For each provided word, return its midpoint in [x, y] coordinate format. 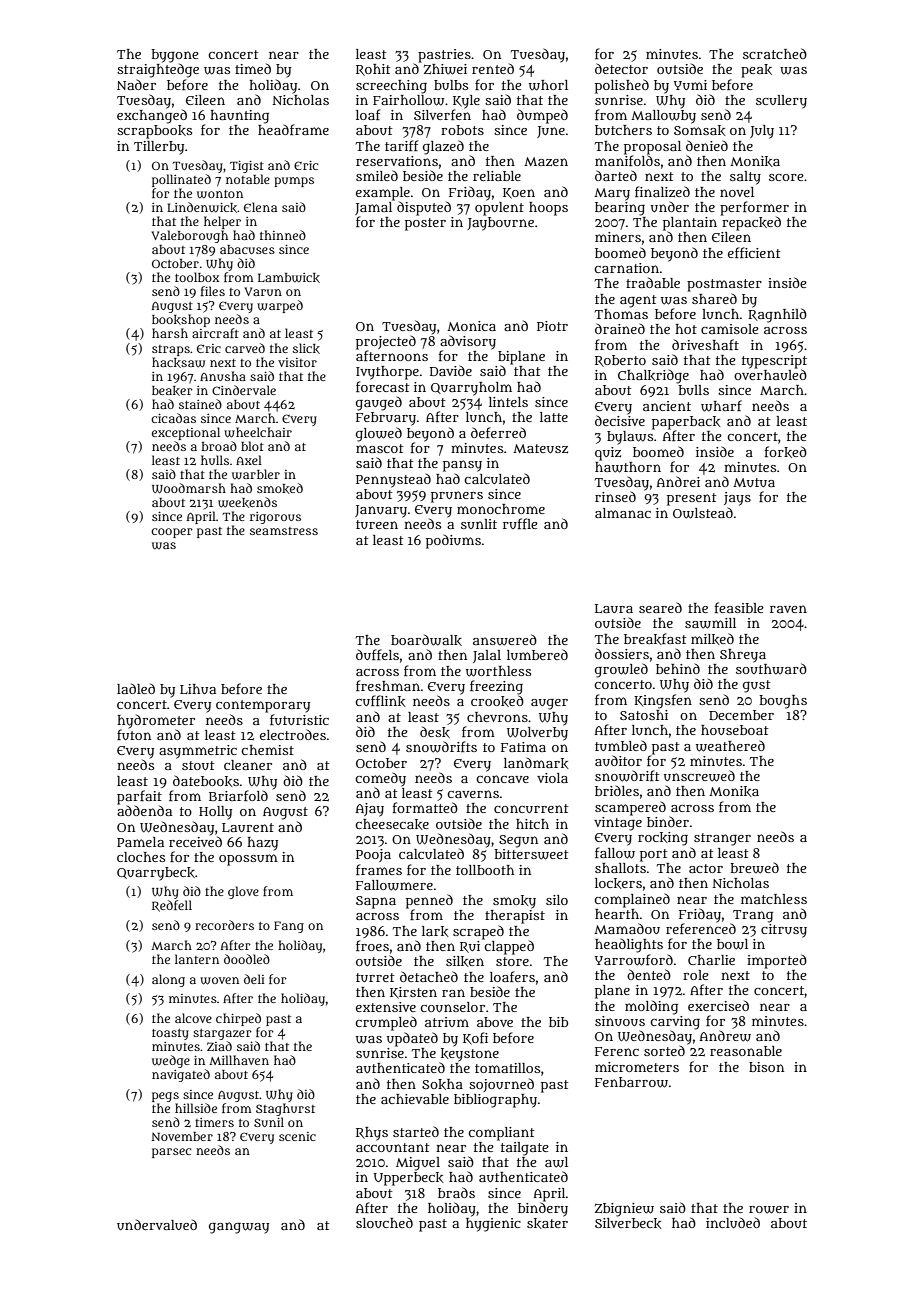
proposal [652, 148]
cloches [141, 857]
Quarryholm [471, 389]
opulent [499, 209]
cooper [172, 533]
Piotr [552, 326]
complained [632, 900]
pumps [294, 182]
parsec [171, 1153]
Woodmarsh [189, 488]
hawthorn [628, 467]
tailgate [525, 1149]
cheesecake [392, 824]
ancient [667, 406]
